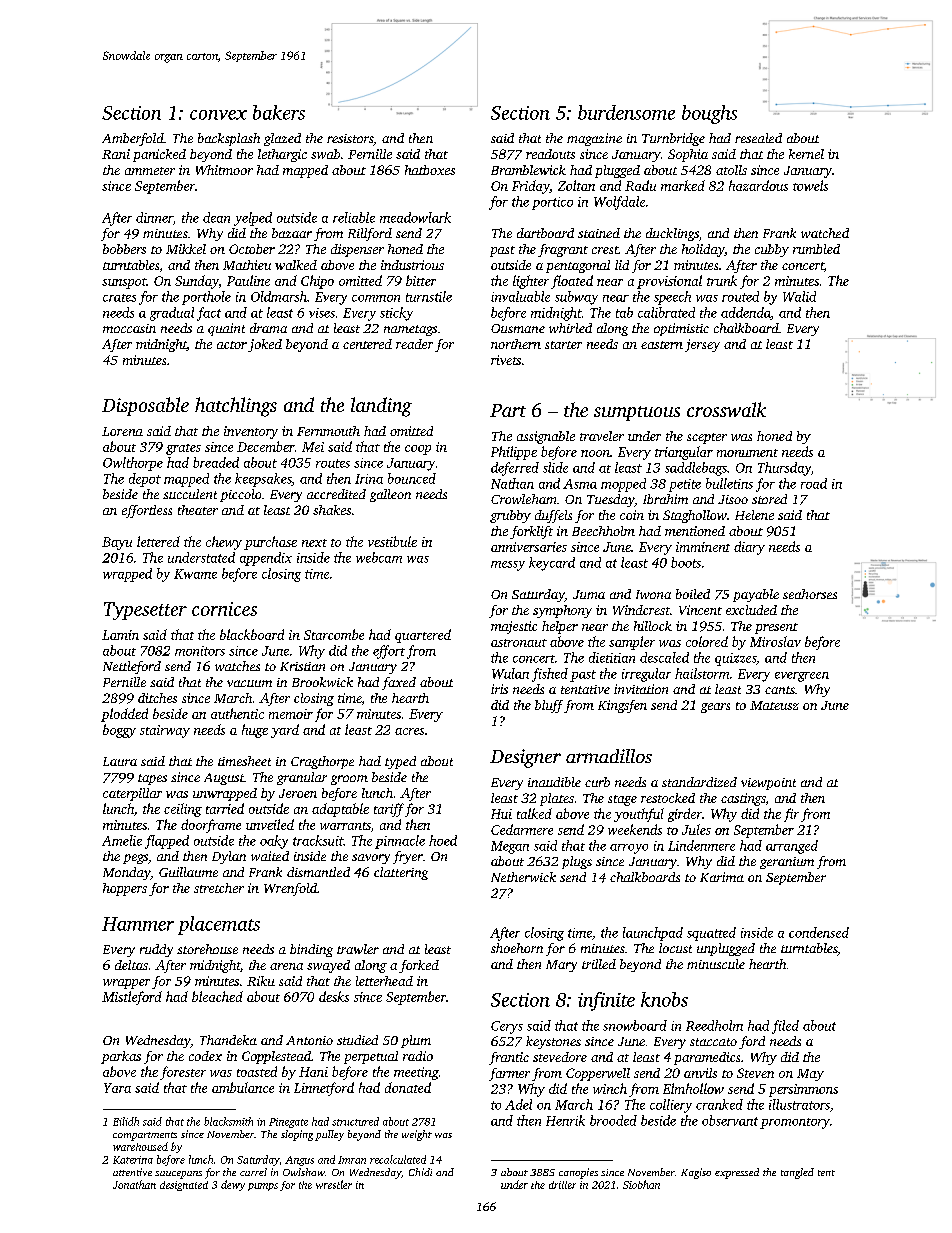  I want to click on addenda, so click(746, 313).
